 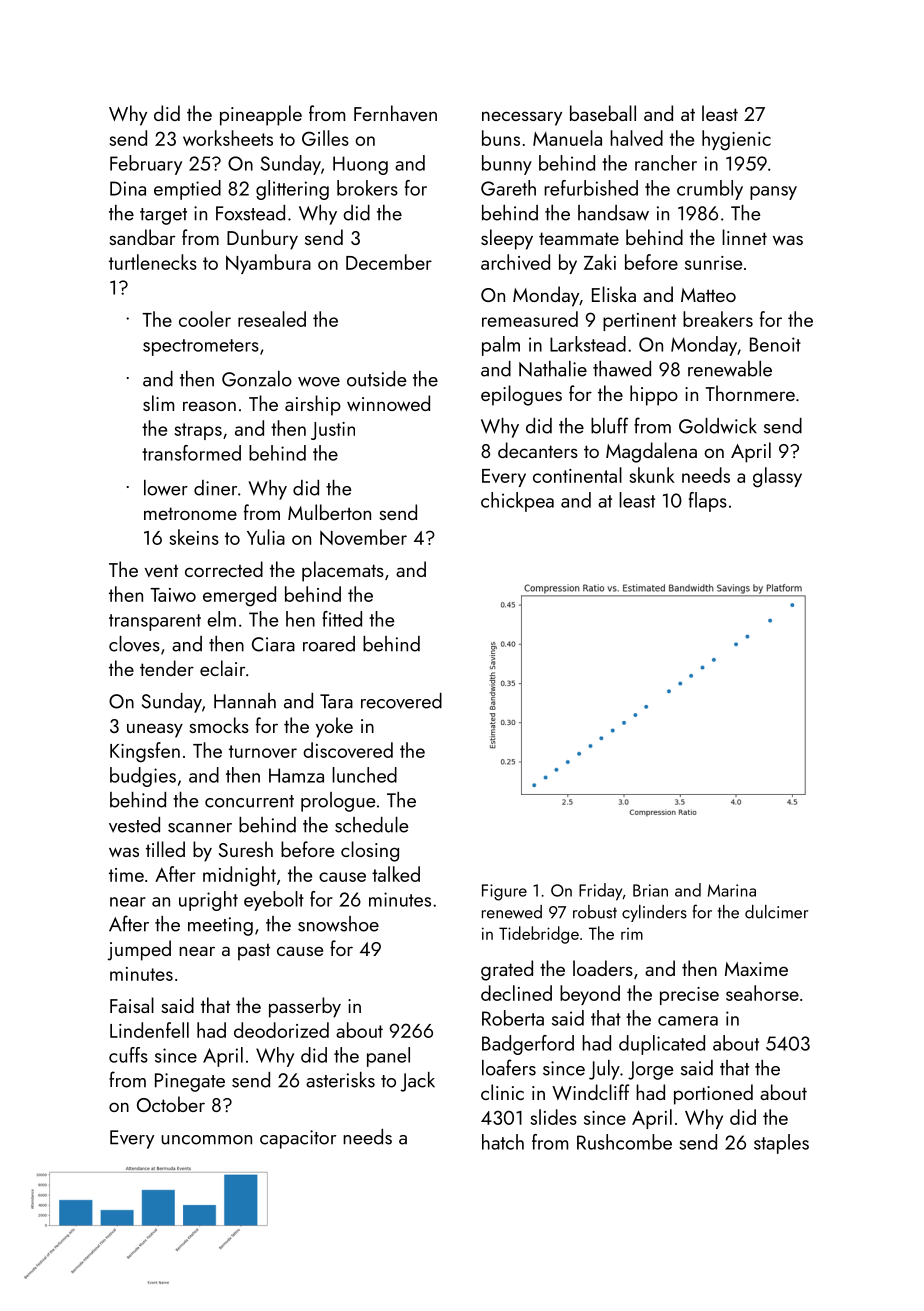 What do you see at coordinates (219, 725) in the screenshot?
I see `smocks` at bounding box center [219, 725].
